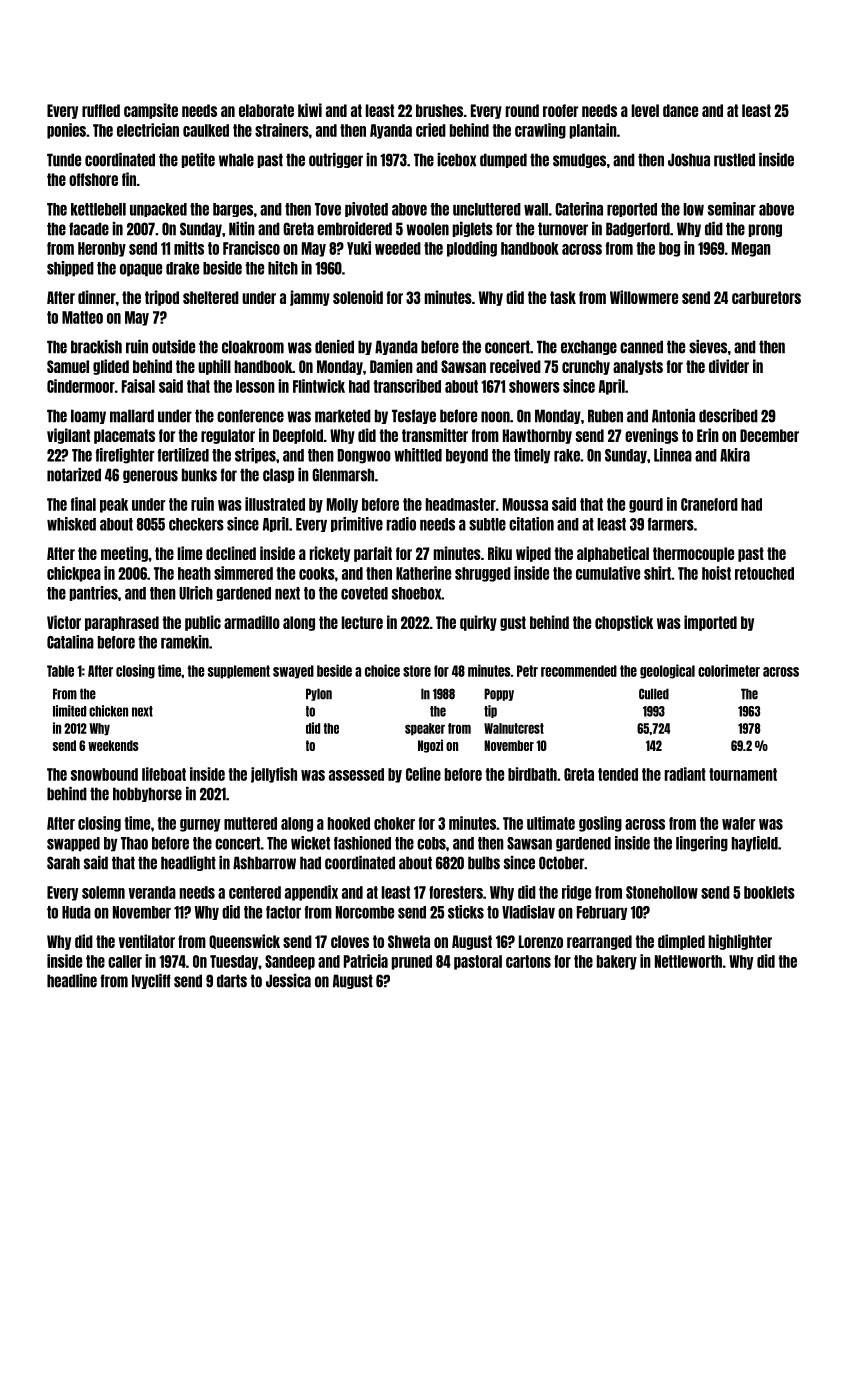 Image resolution: width=849 pixels, height=1400 pixels. What do you see at coordinates (185, 642) in the screenshot?
I see `ramekin` at bounding box center [185, 642].
